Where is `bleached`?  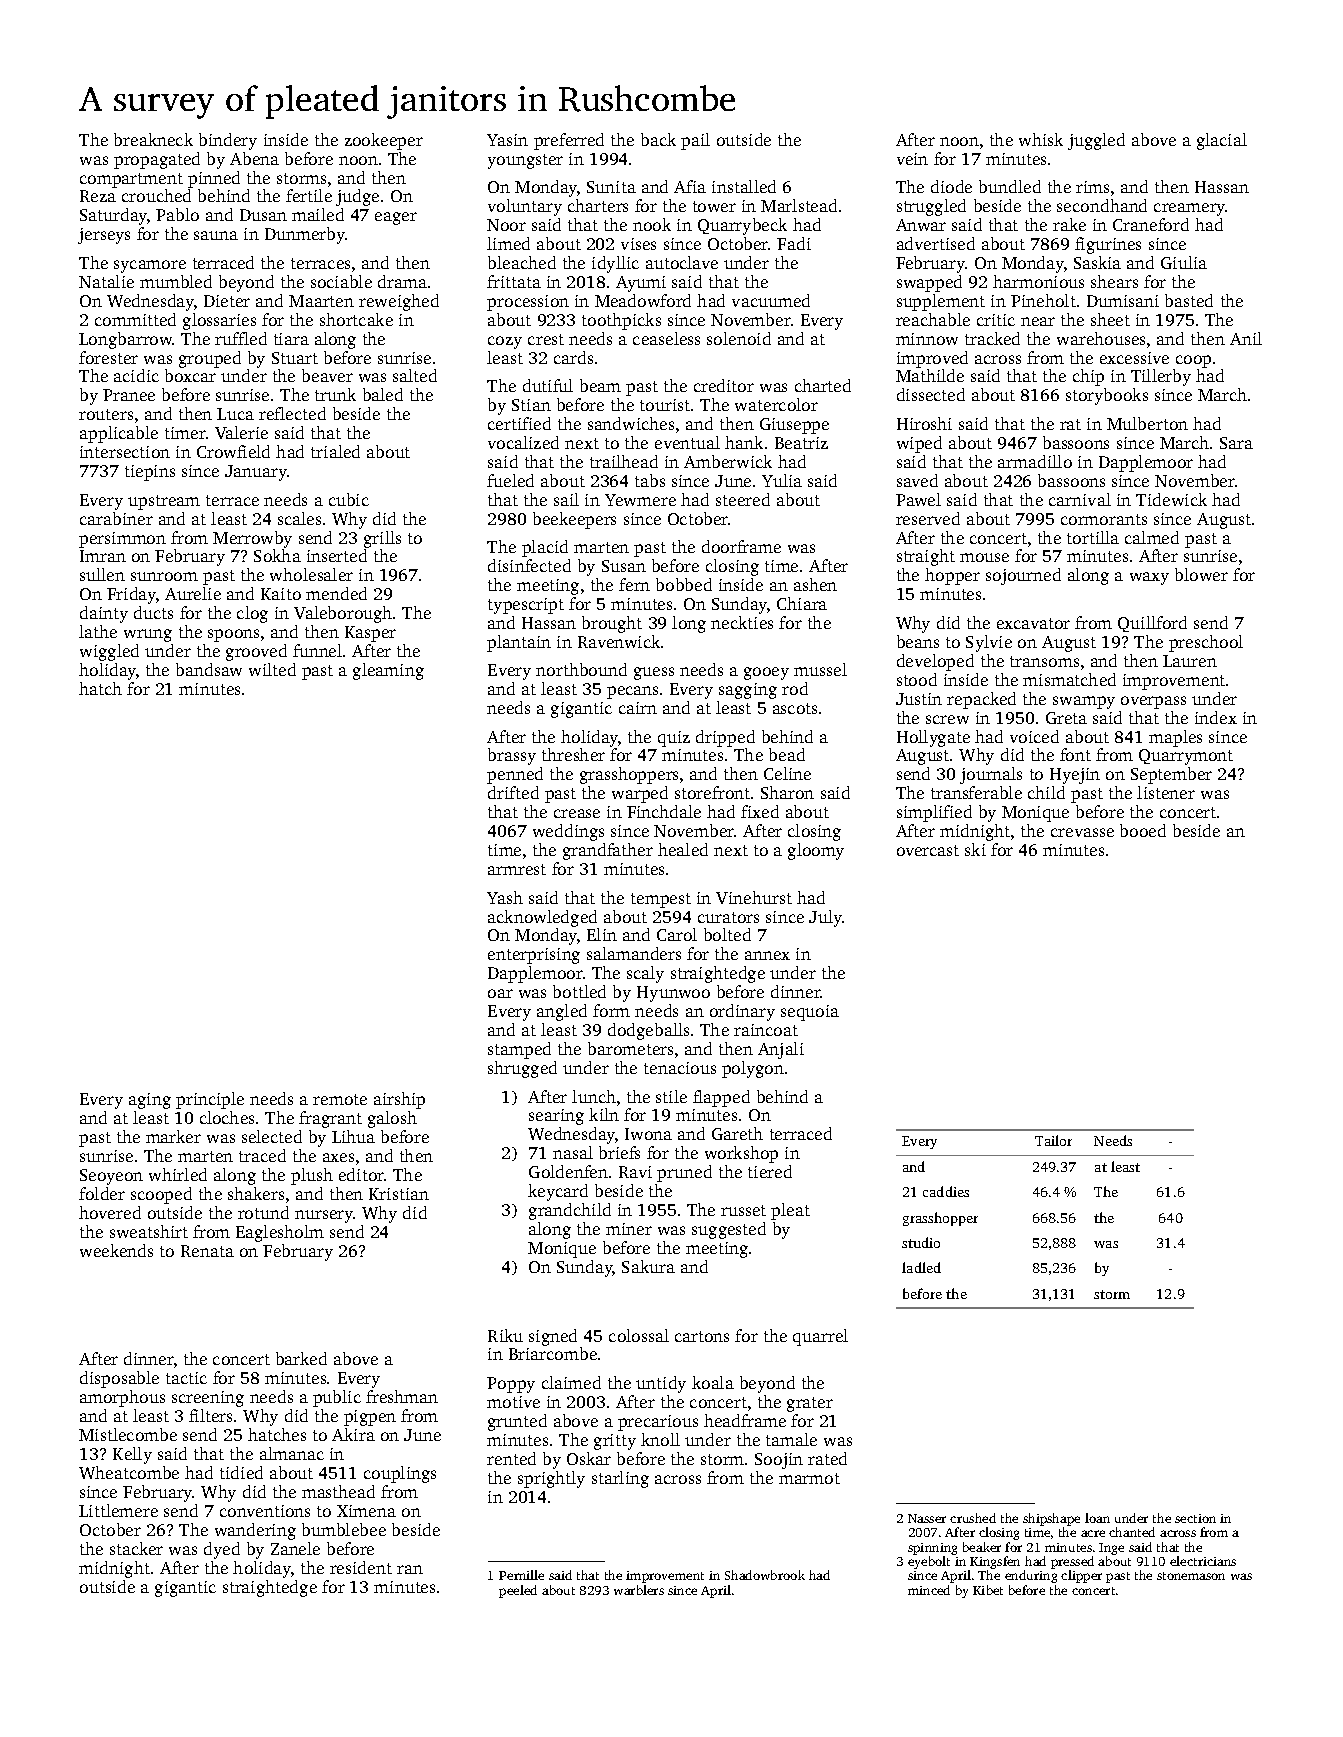 bleached is located at coordinates (522, 262).
